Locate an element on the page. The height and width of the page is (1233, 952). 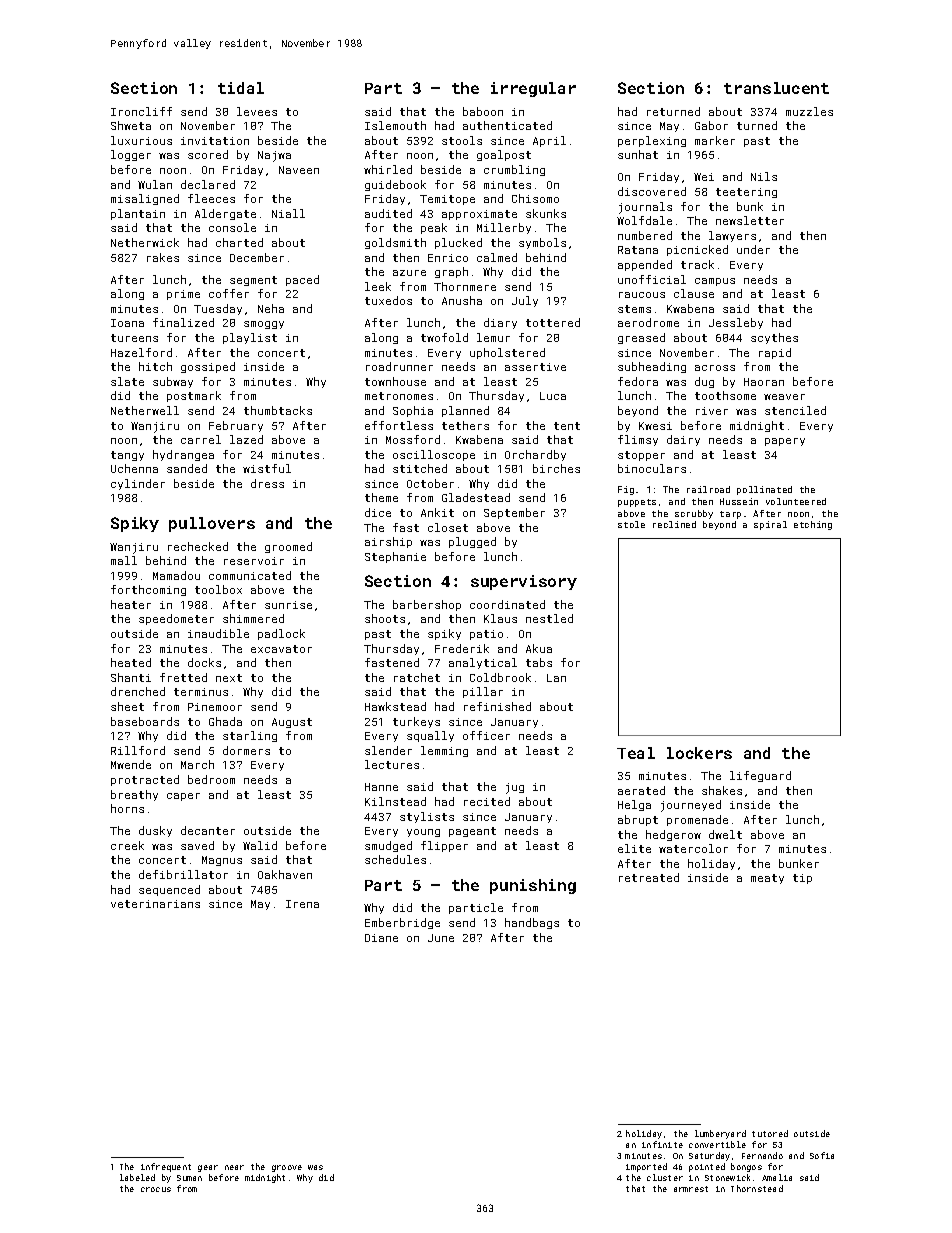
Walid is located at coordinates (260, 845).
